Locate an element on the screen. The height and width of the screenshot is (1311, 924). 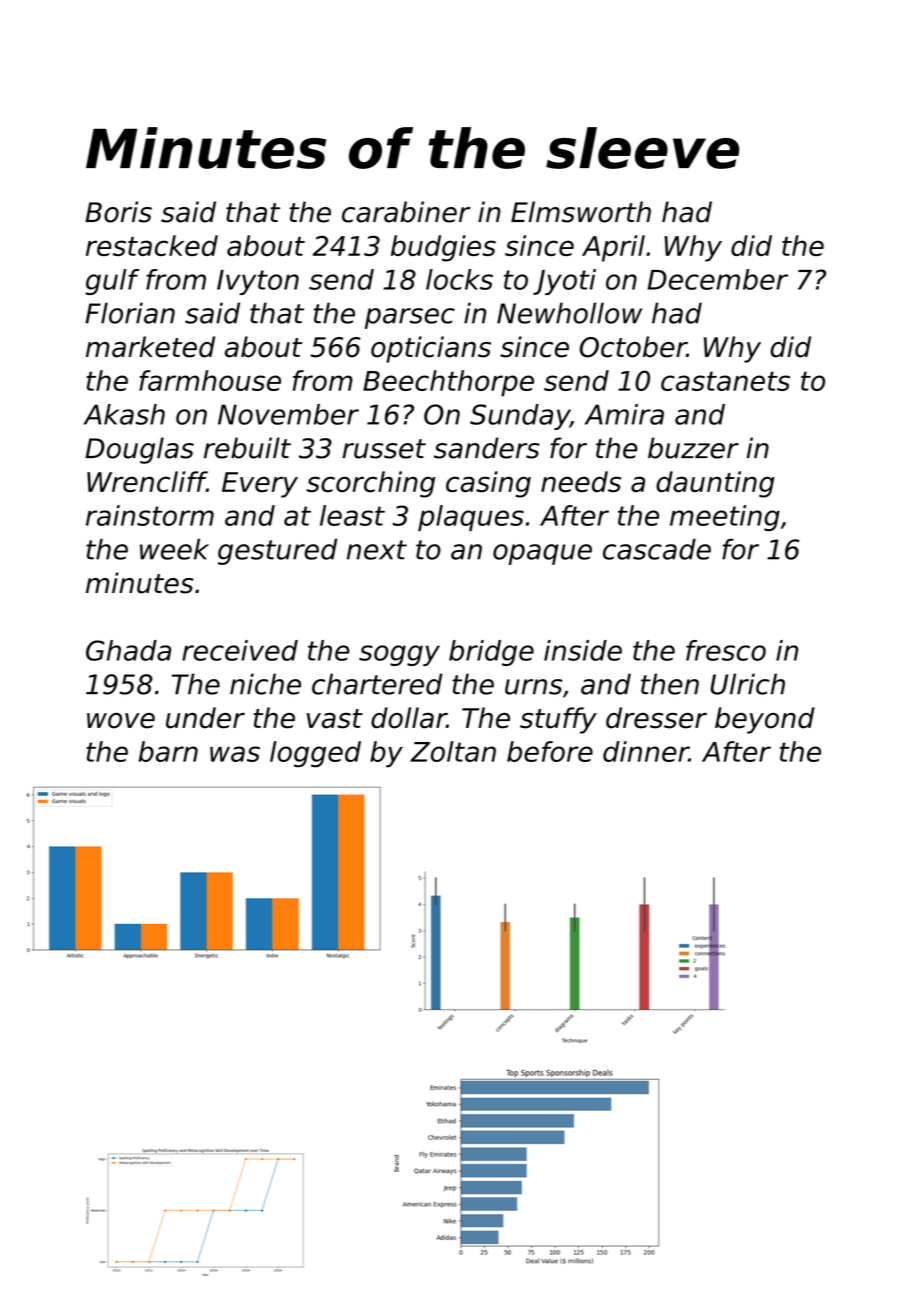
farmhouse is located at coordinates (210, 380).
